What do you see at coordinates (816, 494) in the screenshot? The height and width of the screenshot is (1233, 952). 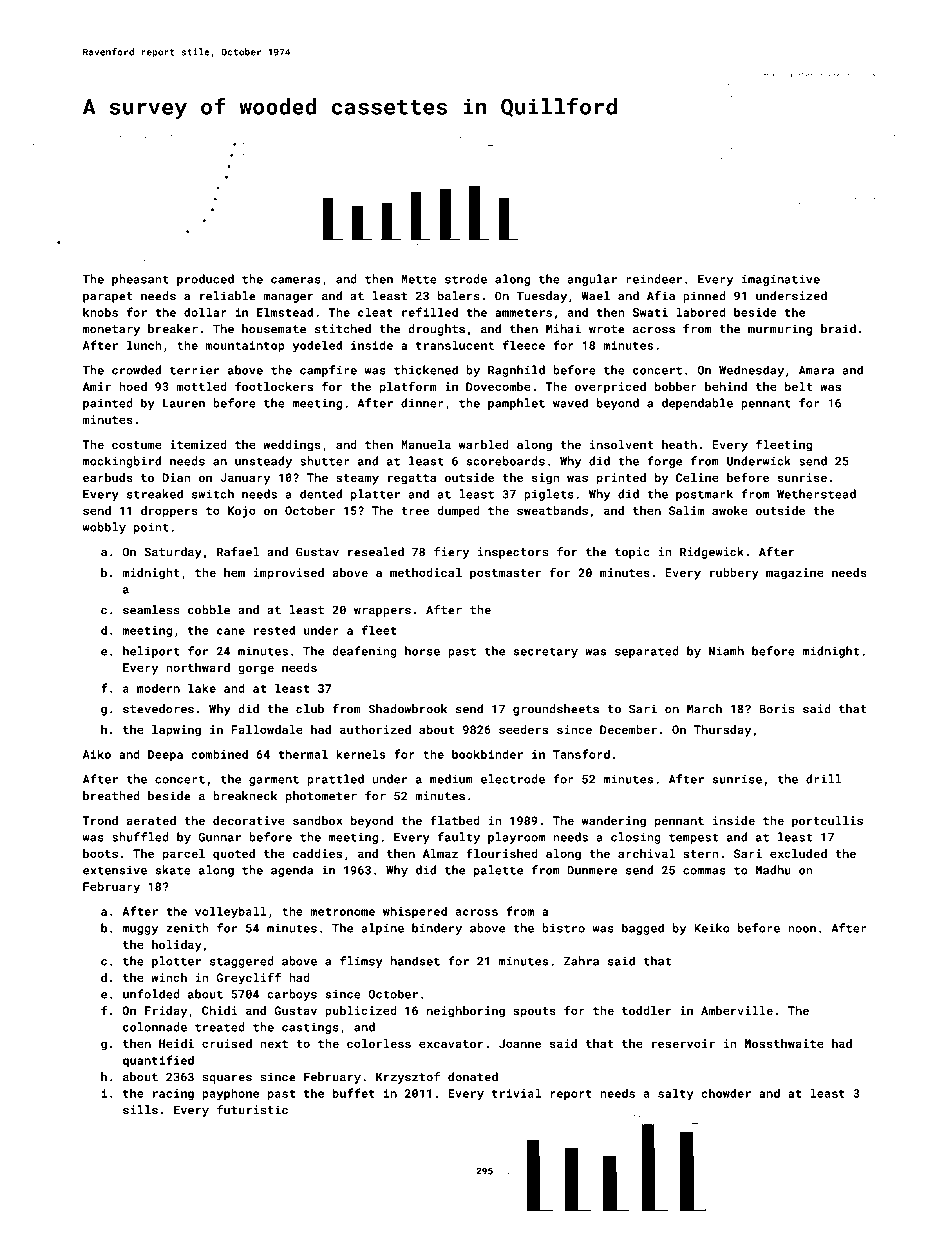 I see `Wetherstead` at bounding box center [816, 494].
